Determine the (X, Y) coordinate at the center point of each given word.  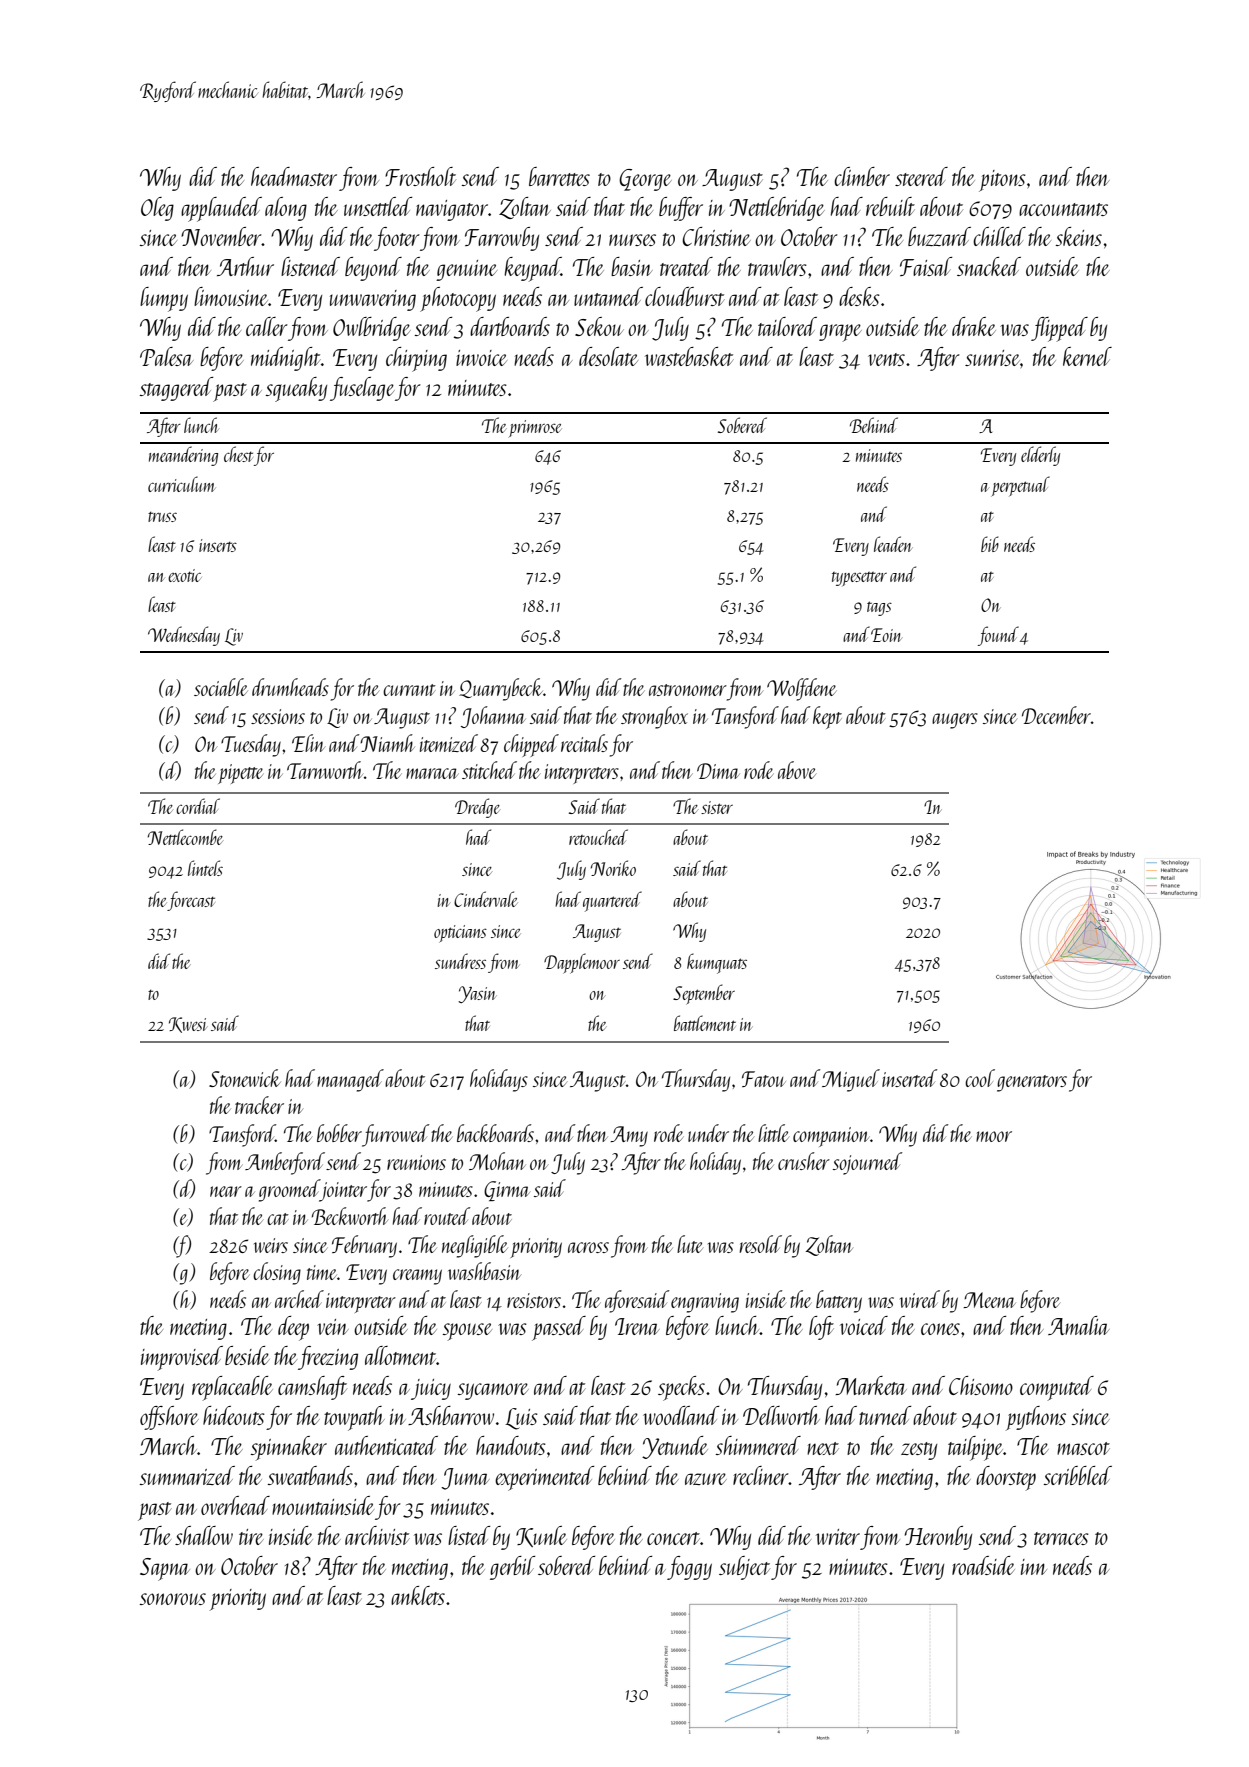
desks (859, 296)
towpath (354, 1418)
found (998, 636)
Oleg (157, 209)
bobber (339, 1133)
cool (980, 1078)
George (645, 180)
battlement (705, 1023)
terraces (1061, 1538)
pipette (240, 774)
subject (744, 1568)
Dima (718, 771)
